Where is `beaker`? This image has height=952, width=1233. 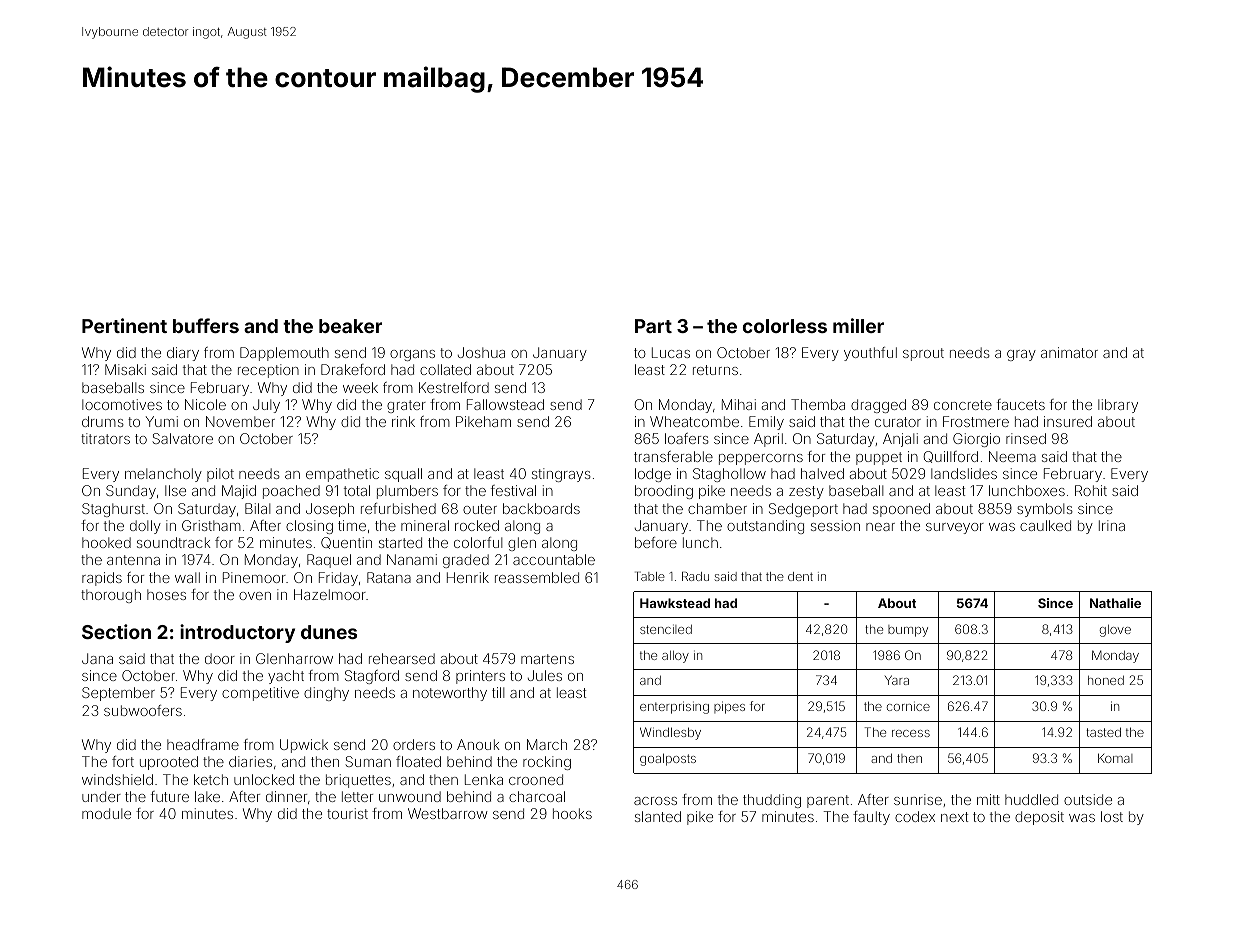
beaker is located at coordinates (350, 326).
